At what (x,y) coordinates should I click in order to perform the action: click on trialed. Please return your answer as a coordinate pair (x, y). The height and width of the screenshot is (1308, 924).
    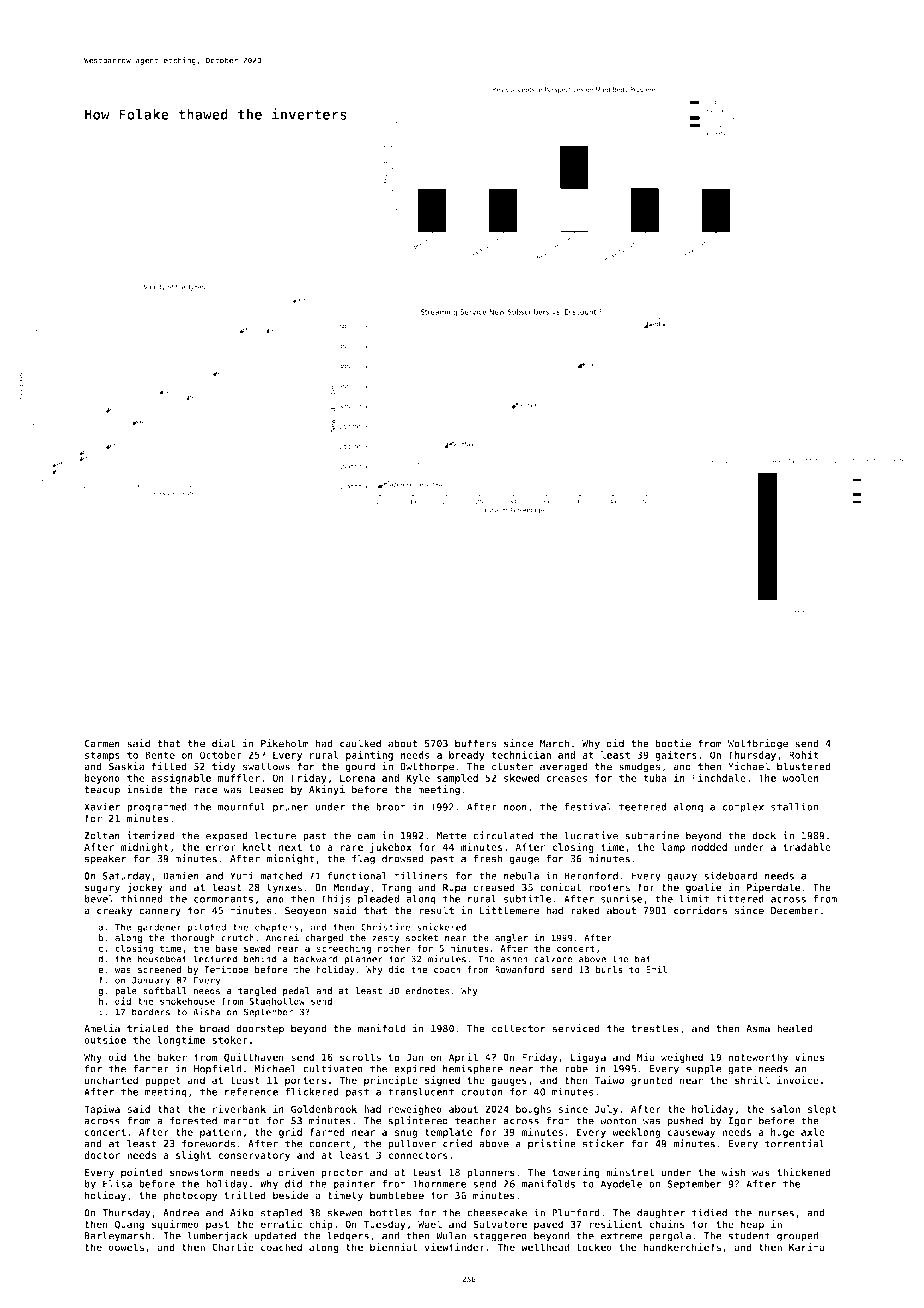
    Looking at the image, I should click on (148, 1028).
